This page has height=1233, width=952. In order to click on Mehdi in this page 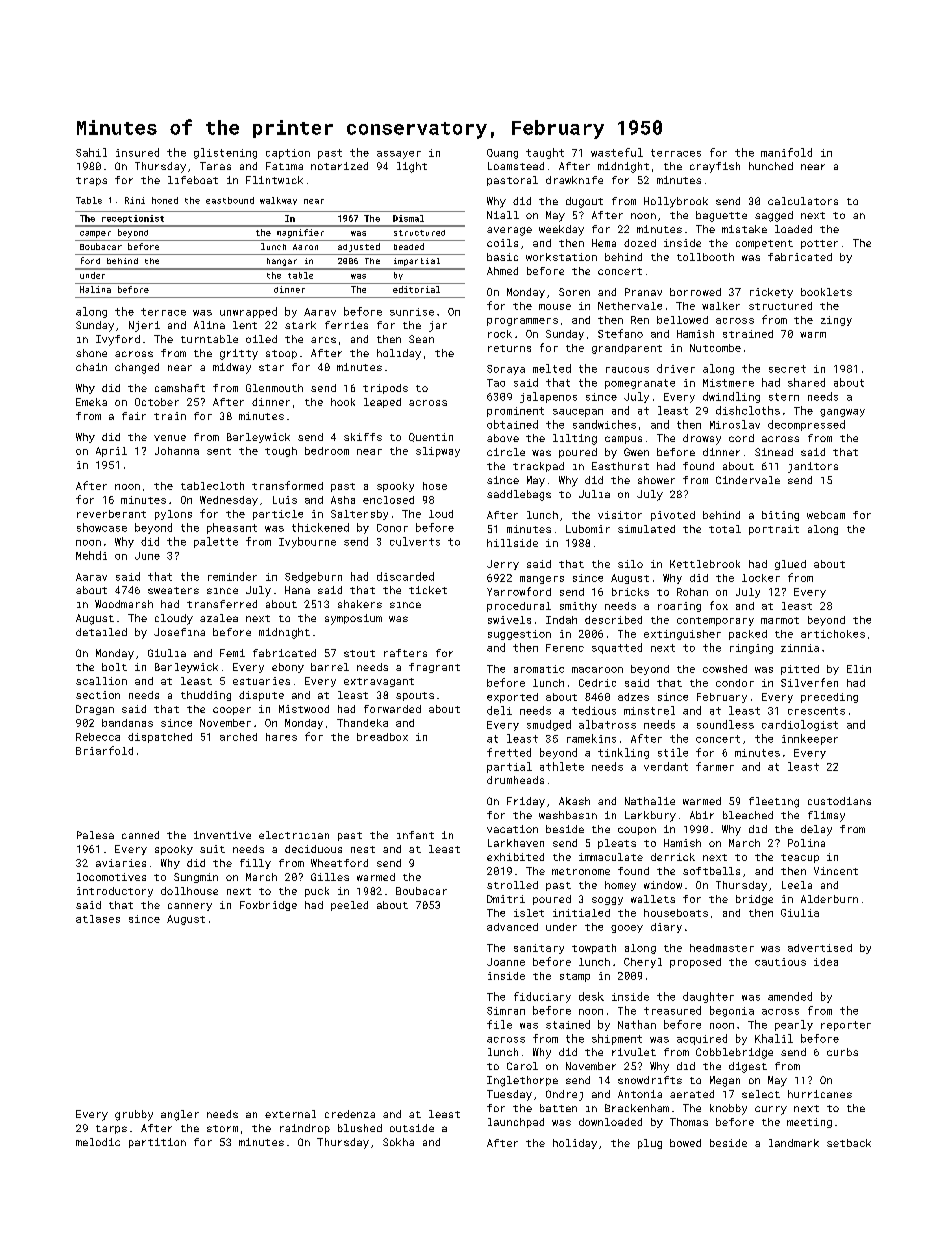, I will do `click(91, 555)`.
